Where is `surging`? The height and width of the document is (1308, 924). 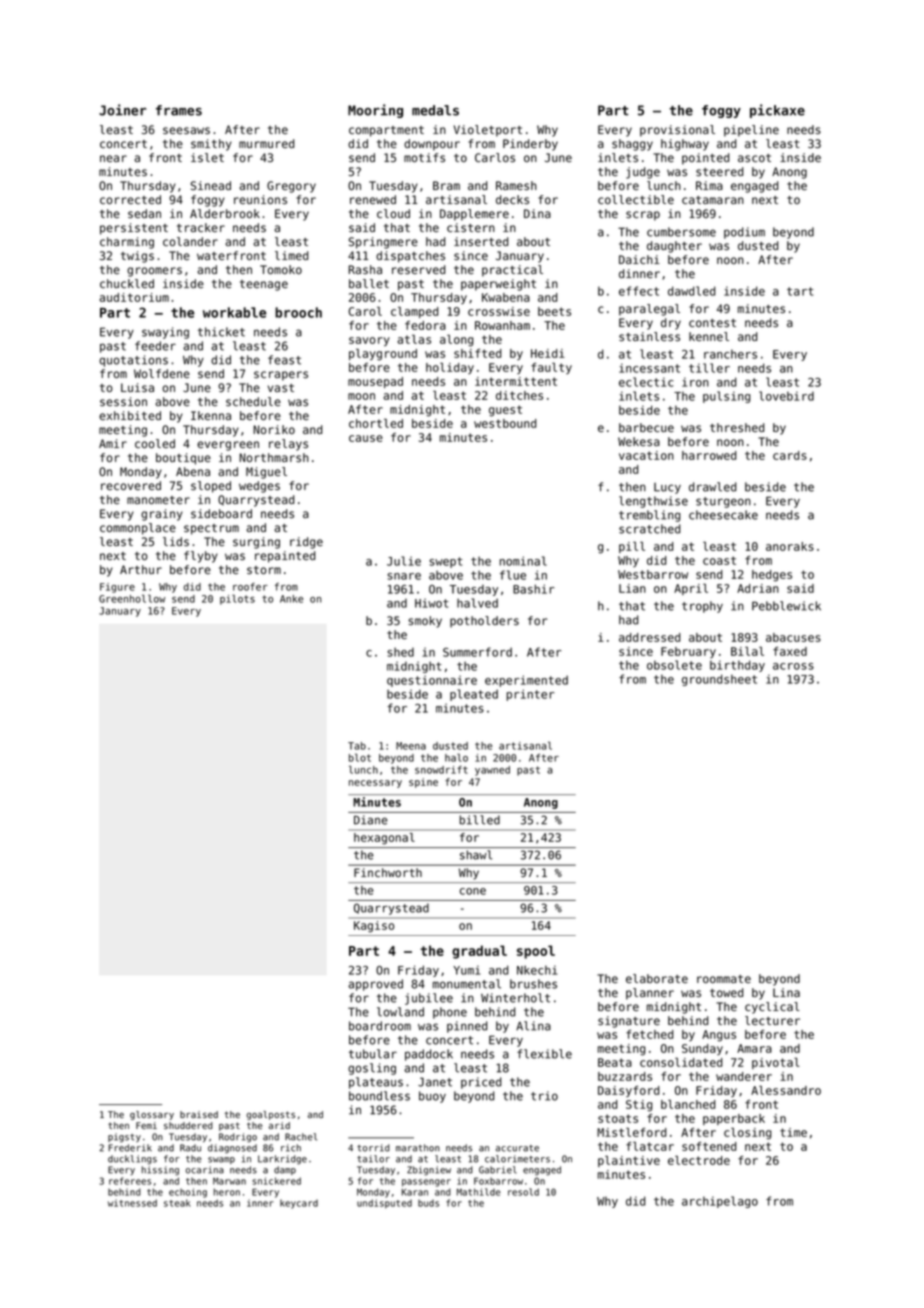
surging is located at coordinates (256, 543).
